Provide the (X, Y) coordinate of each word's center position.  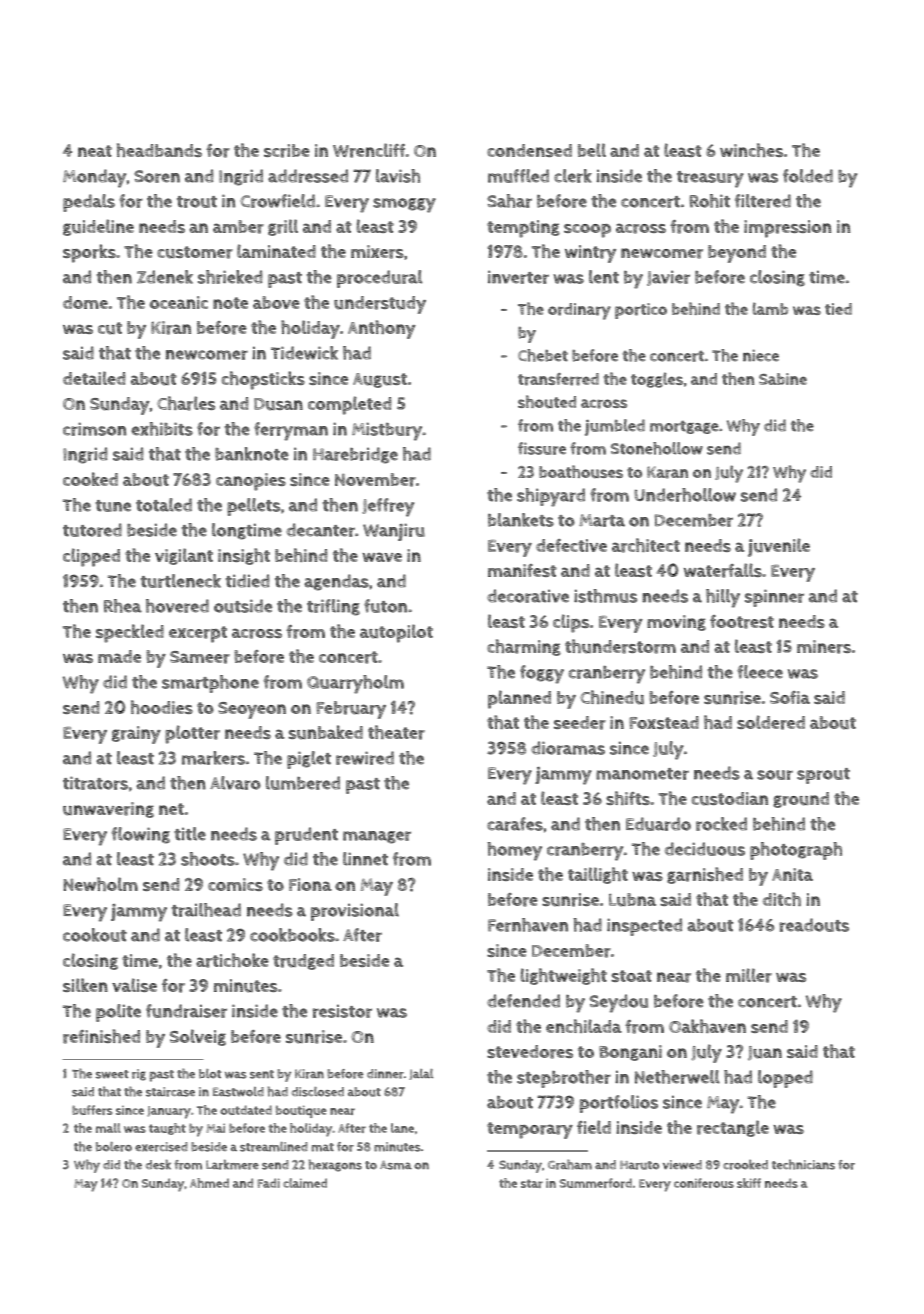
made (119, 656)
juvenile (779, 547)
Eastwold (238, 1092)
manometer (642, 774)
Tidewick (304, 353)
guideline (98, 227)
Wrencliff (369, 150)
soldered (771, 722)
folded (808, 176)
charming (524, 647)
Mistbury (387, 431)
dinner (385, 1074)
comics (235, 884)
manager (377, 837)
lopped (785, 1079)
